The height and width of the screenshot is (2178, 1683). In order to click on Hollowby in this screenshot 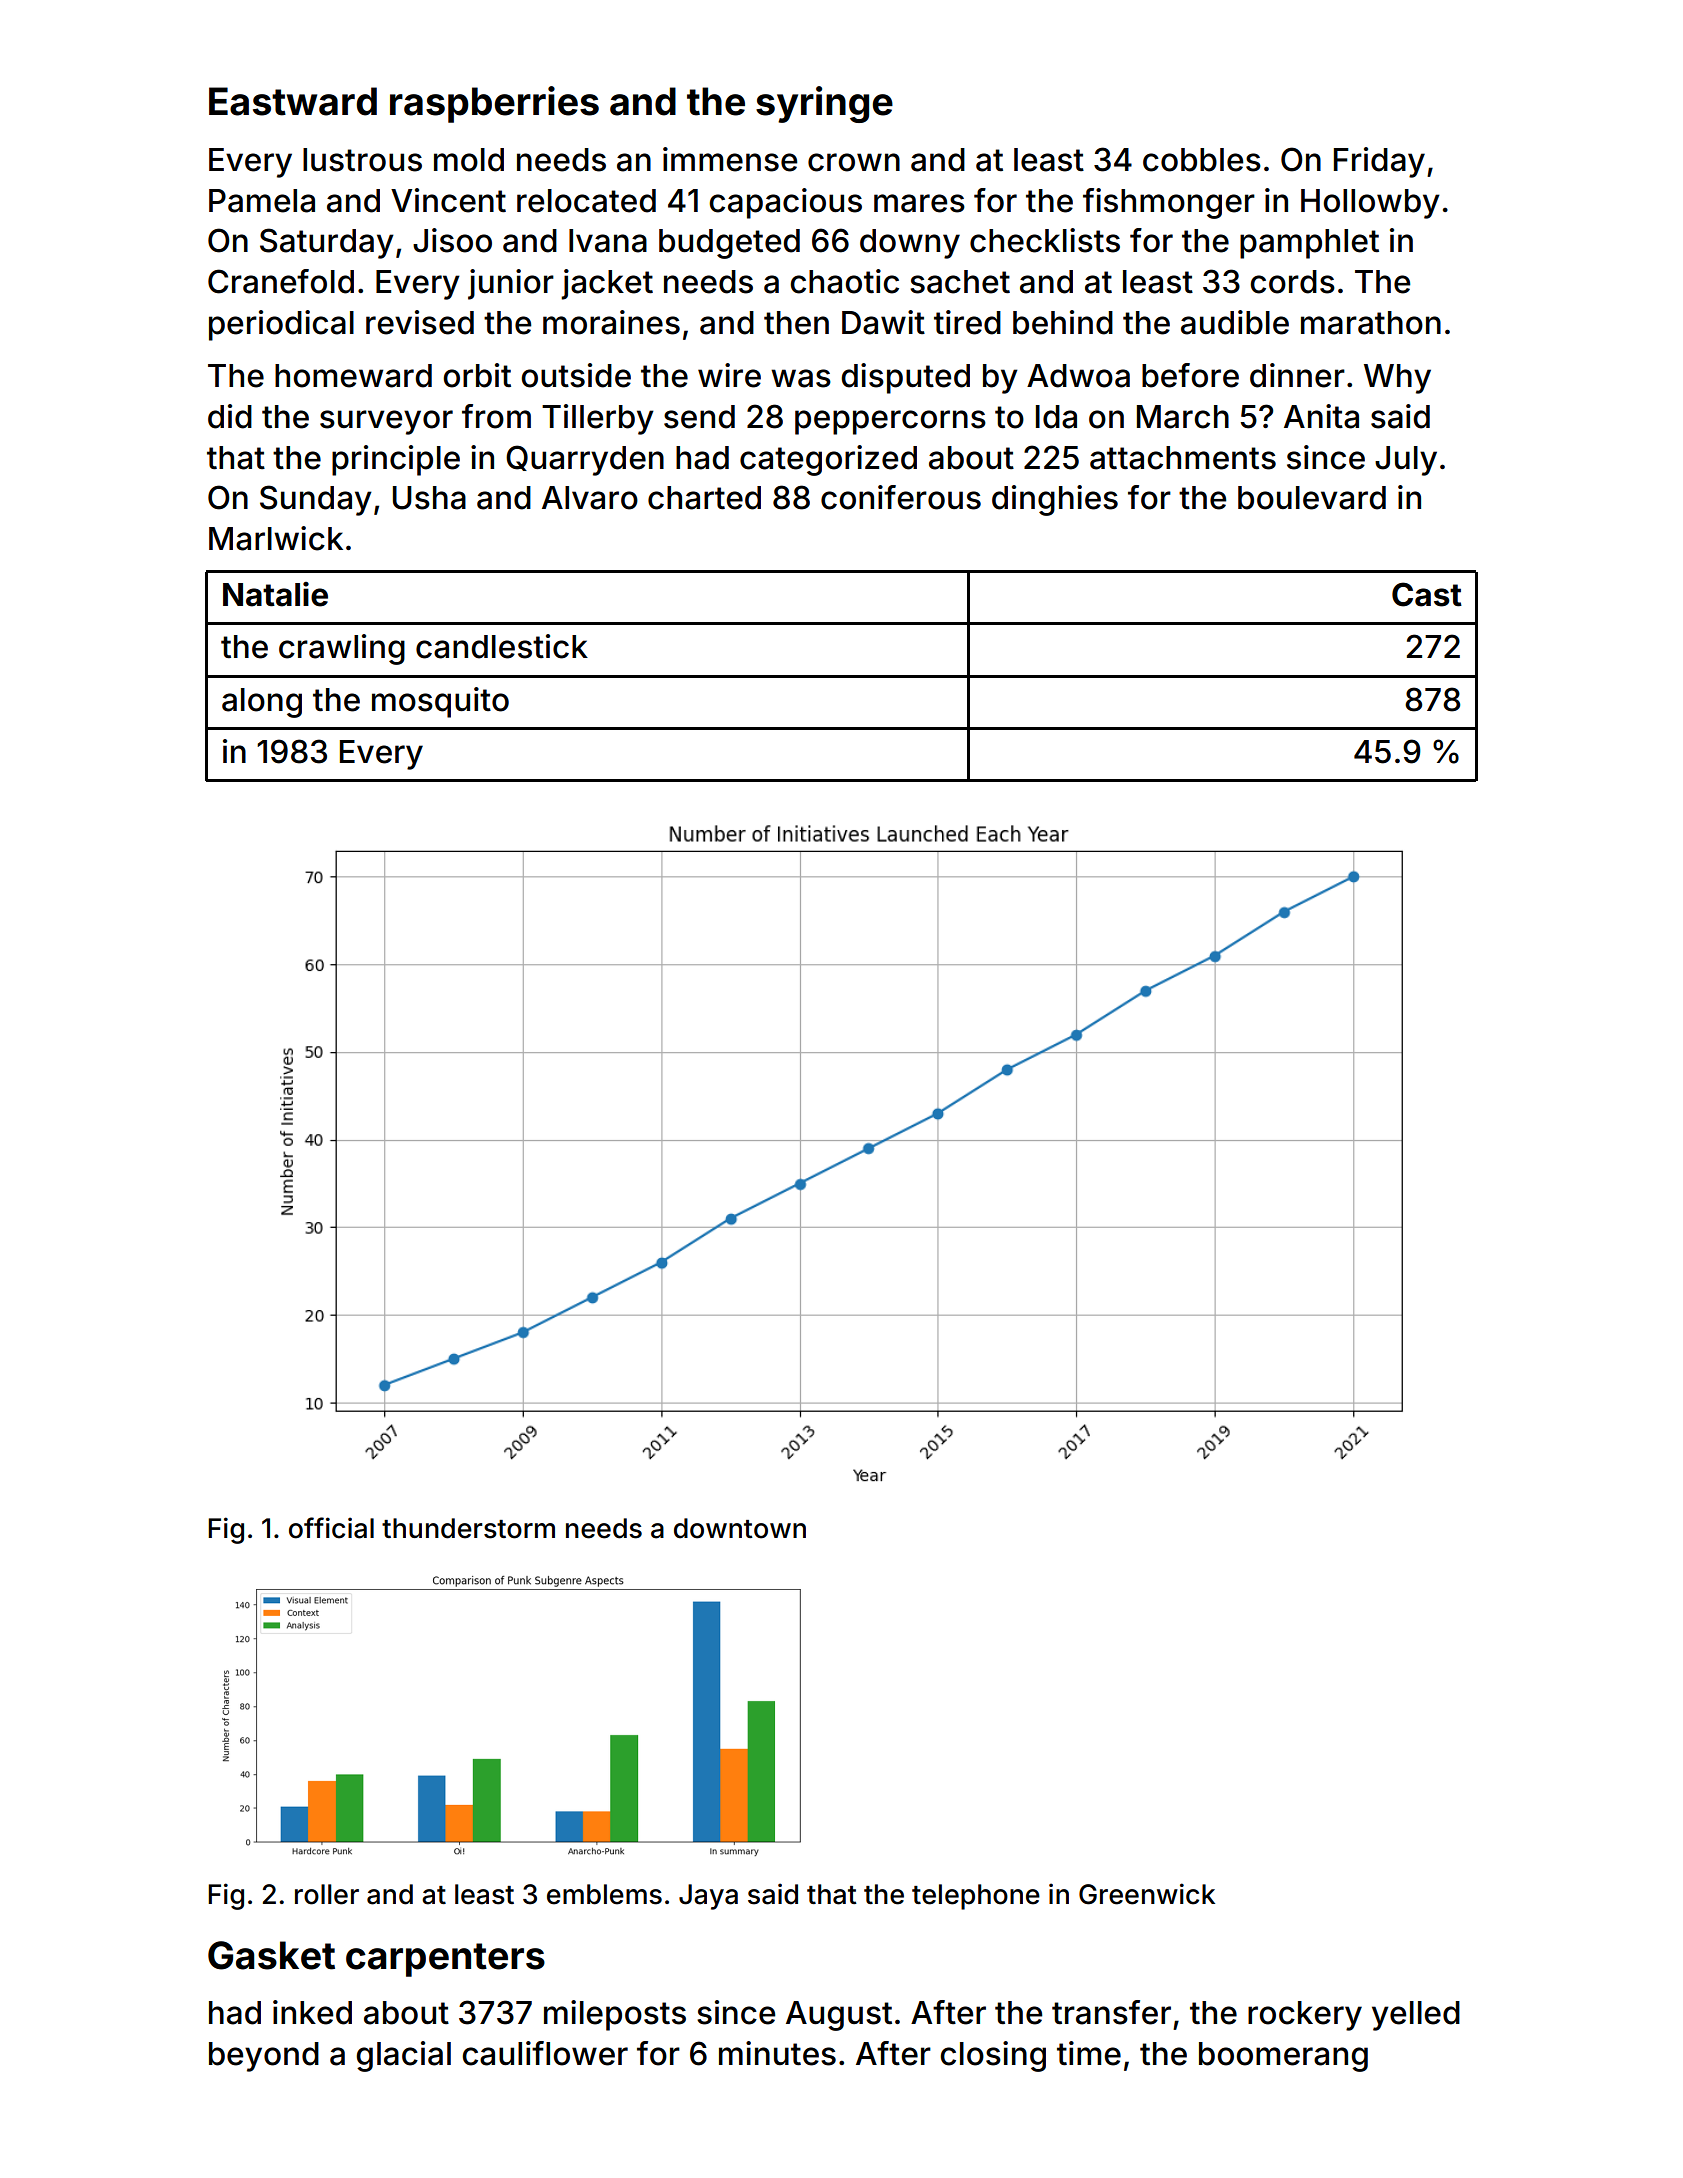, I will do `click(1370, 204)`.
